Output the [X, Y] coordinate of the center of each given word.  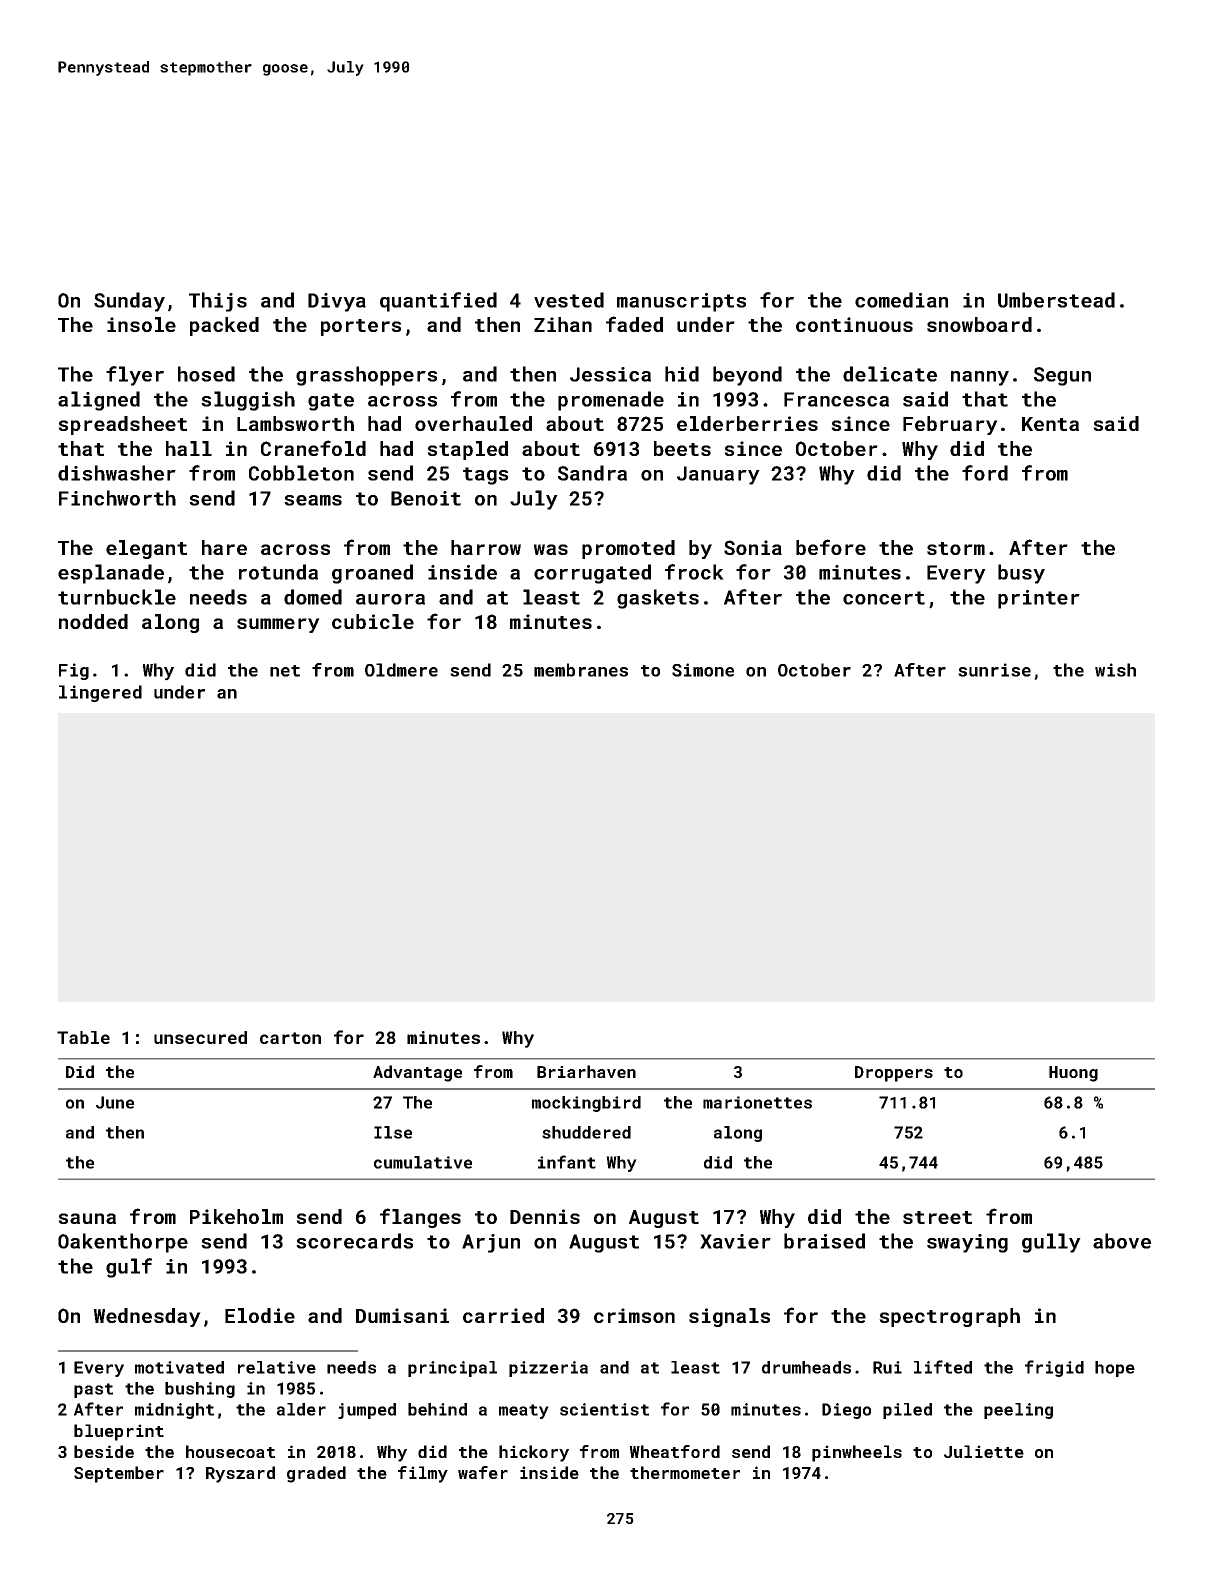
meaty [524, 1411]
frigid [1054, 1368]
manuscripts [681, 302]
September [119, 1474]
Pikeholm [236, 1216]
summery [278, 625]
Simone [703, 670]
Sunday [129, 302]
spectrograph [949, 1317]
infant [567, 1162]
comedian [901, 300]
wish [1115, 670]
